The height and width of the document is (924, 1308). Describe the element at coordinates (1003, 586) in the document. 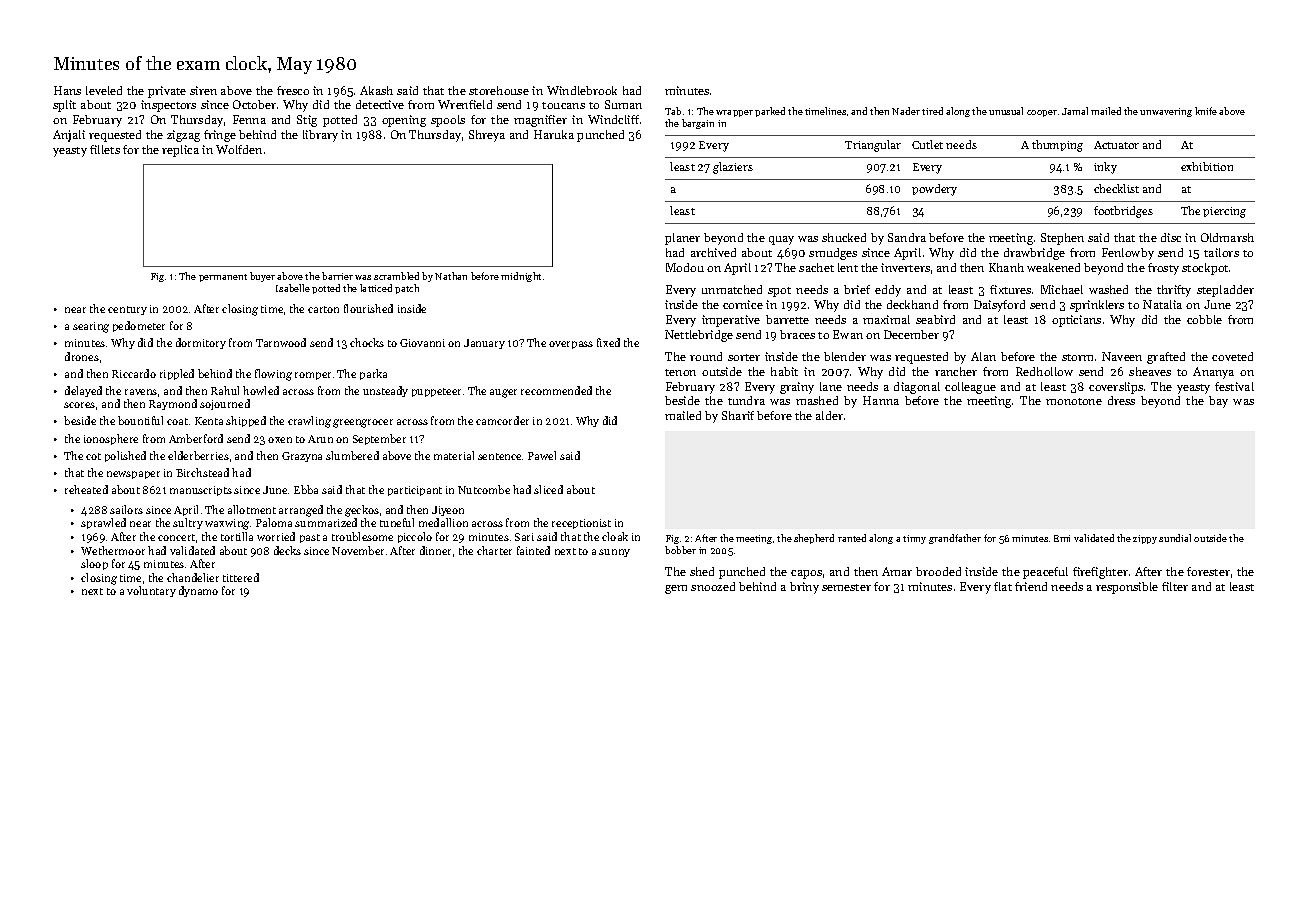

I see `flat` at that location.
